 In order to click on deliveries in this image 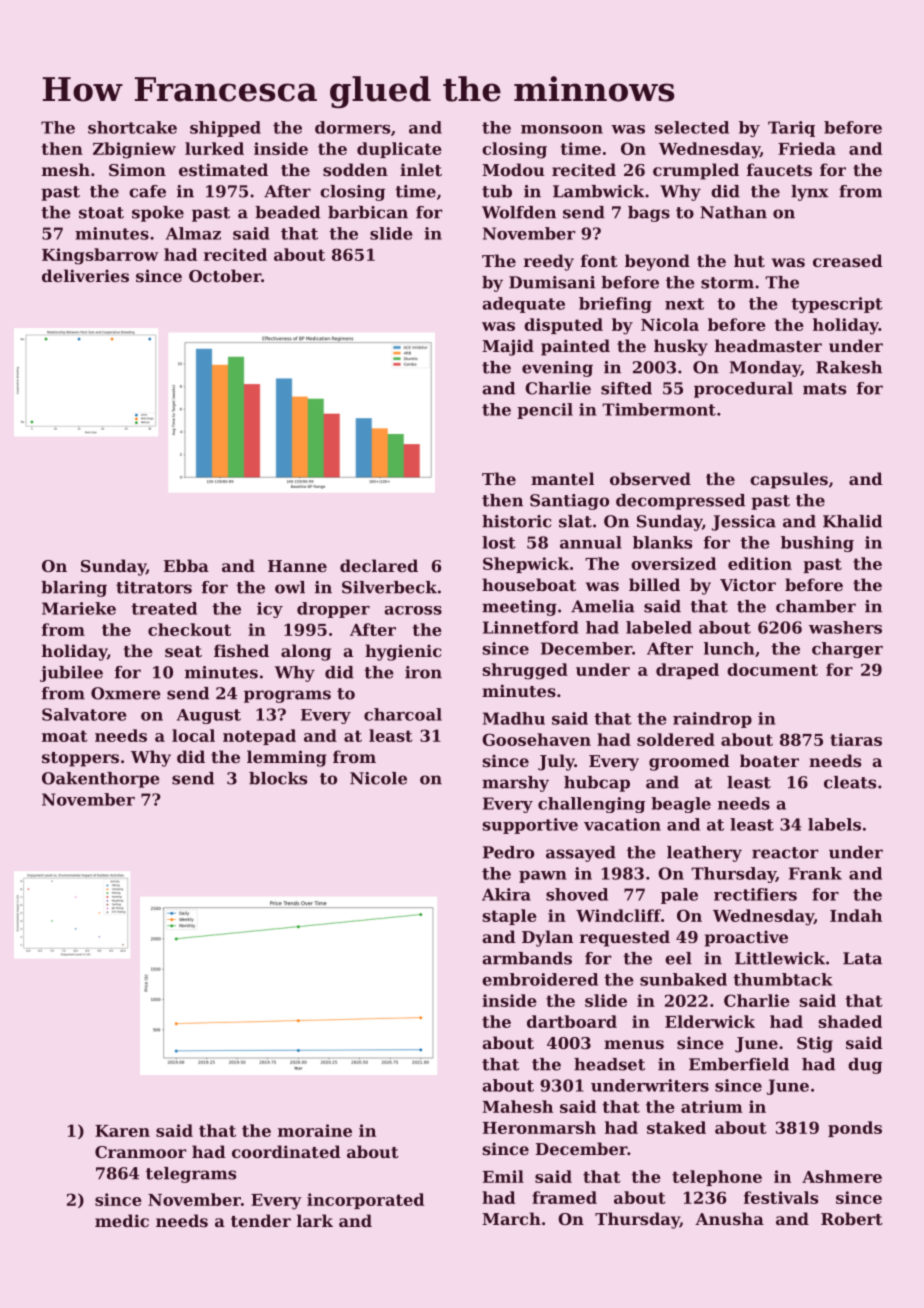, I will do `click(85, 275)`.
